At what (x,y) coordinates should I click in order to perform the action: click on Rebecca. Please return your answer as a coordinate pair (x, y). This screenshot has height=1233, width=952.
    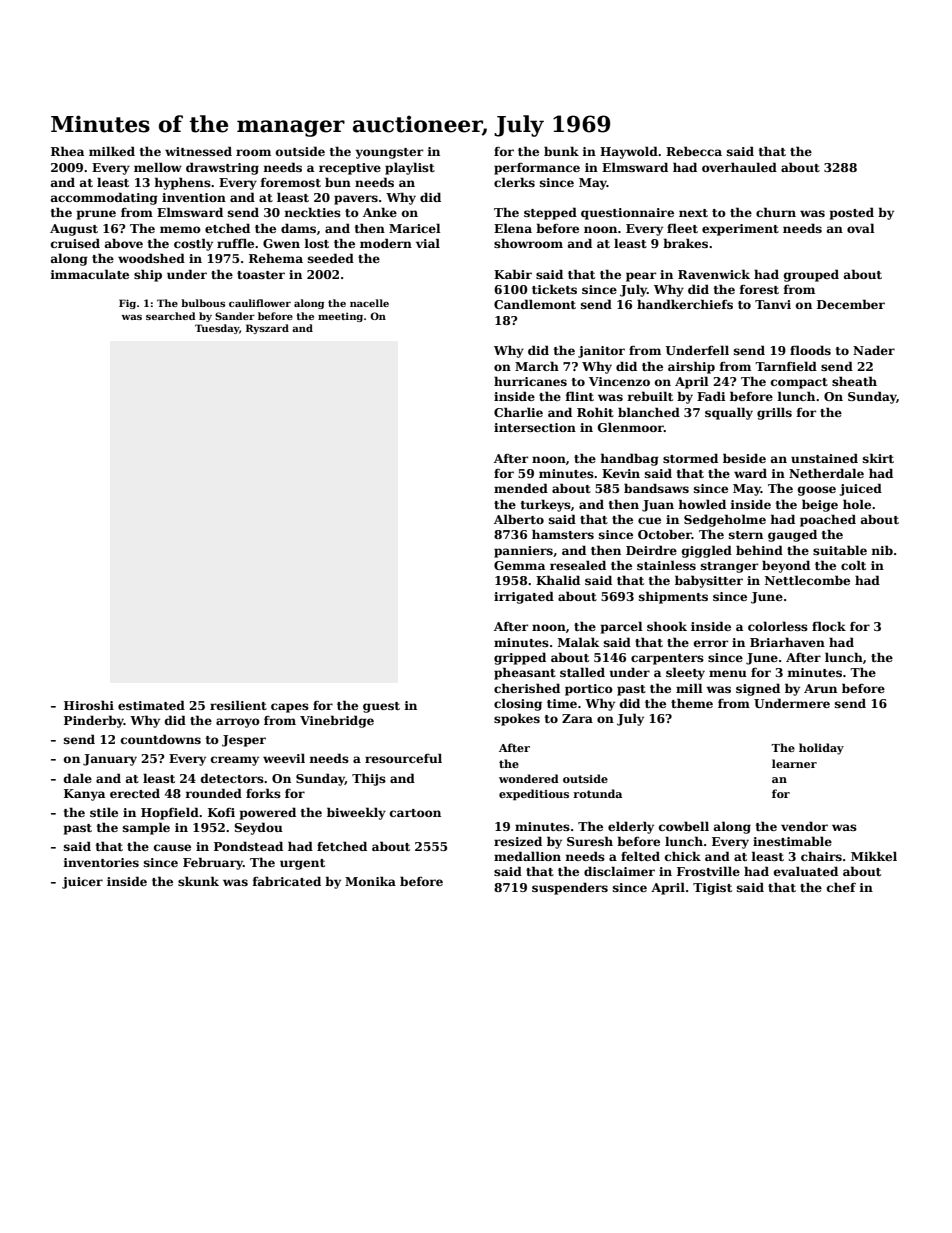
    Looking at the image, I should click on (694, 151).
